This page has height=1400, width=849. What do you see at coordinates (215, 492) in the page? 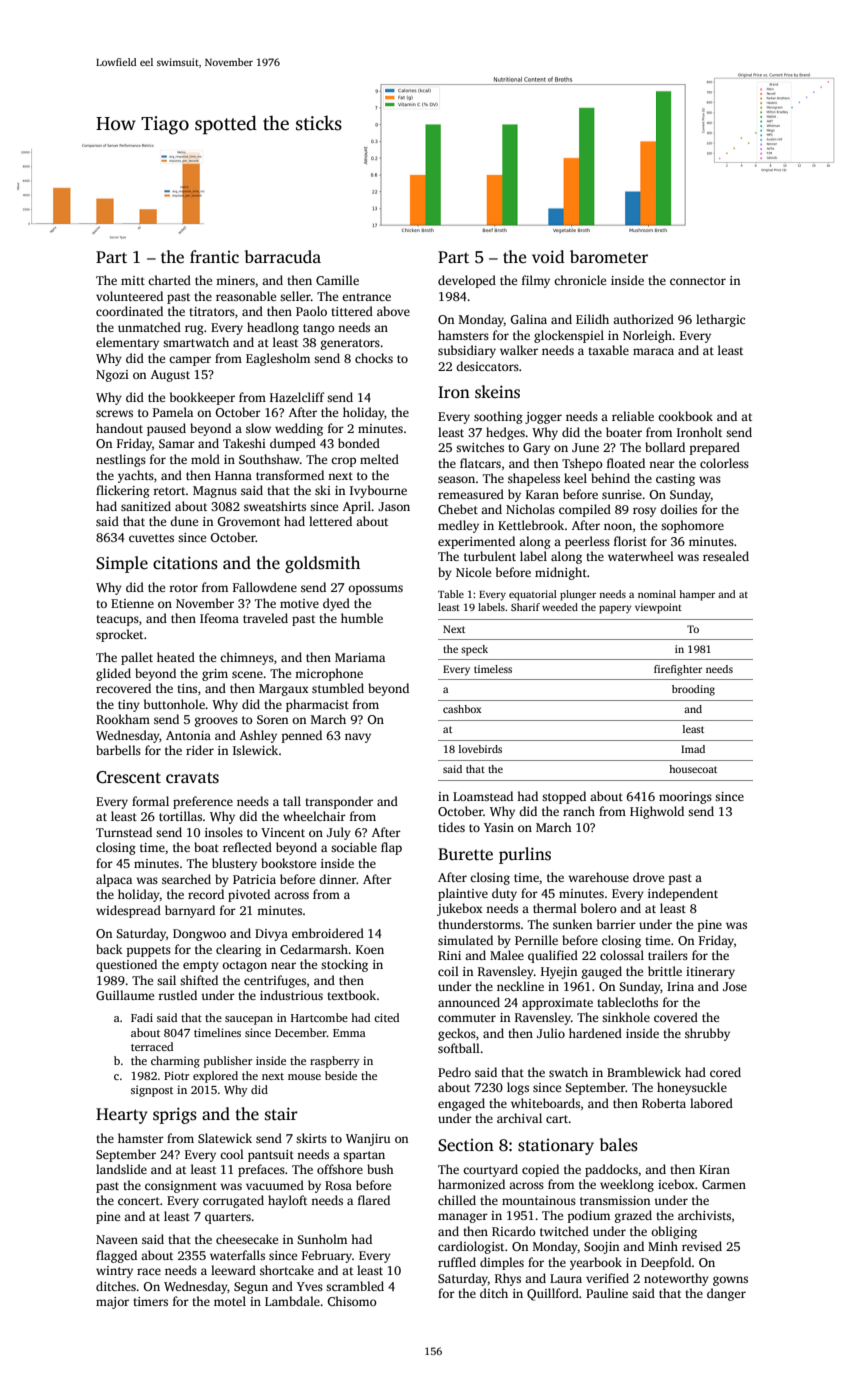
I see `Magnus` at bounding box center [215, 492].
